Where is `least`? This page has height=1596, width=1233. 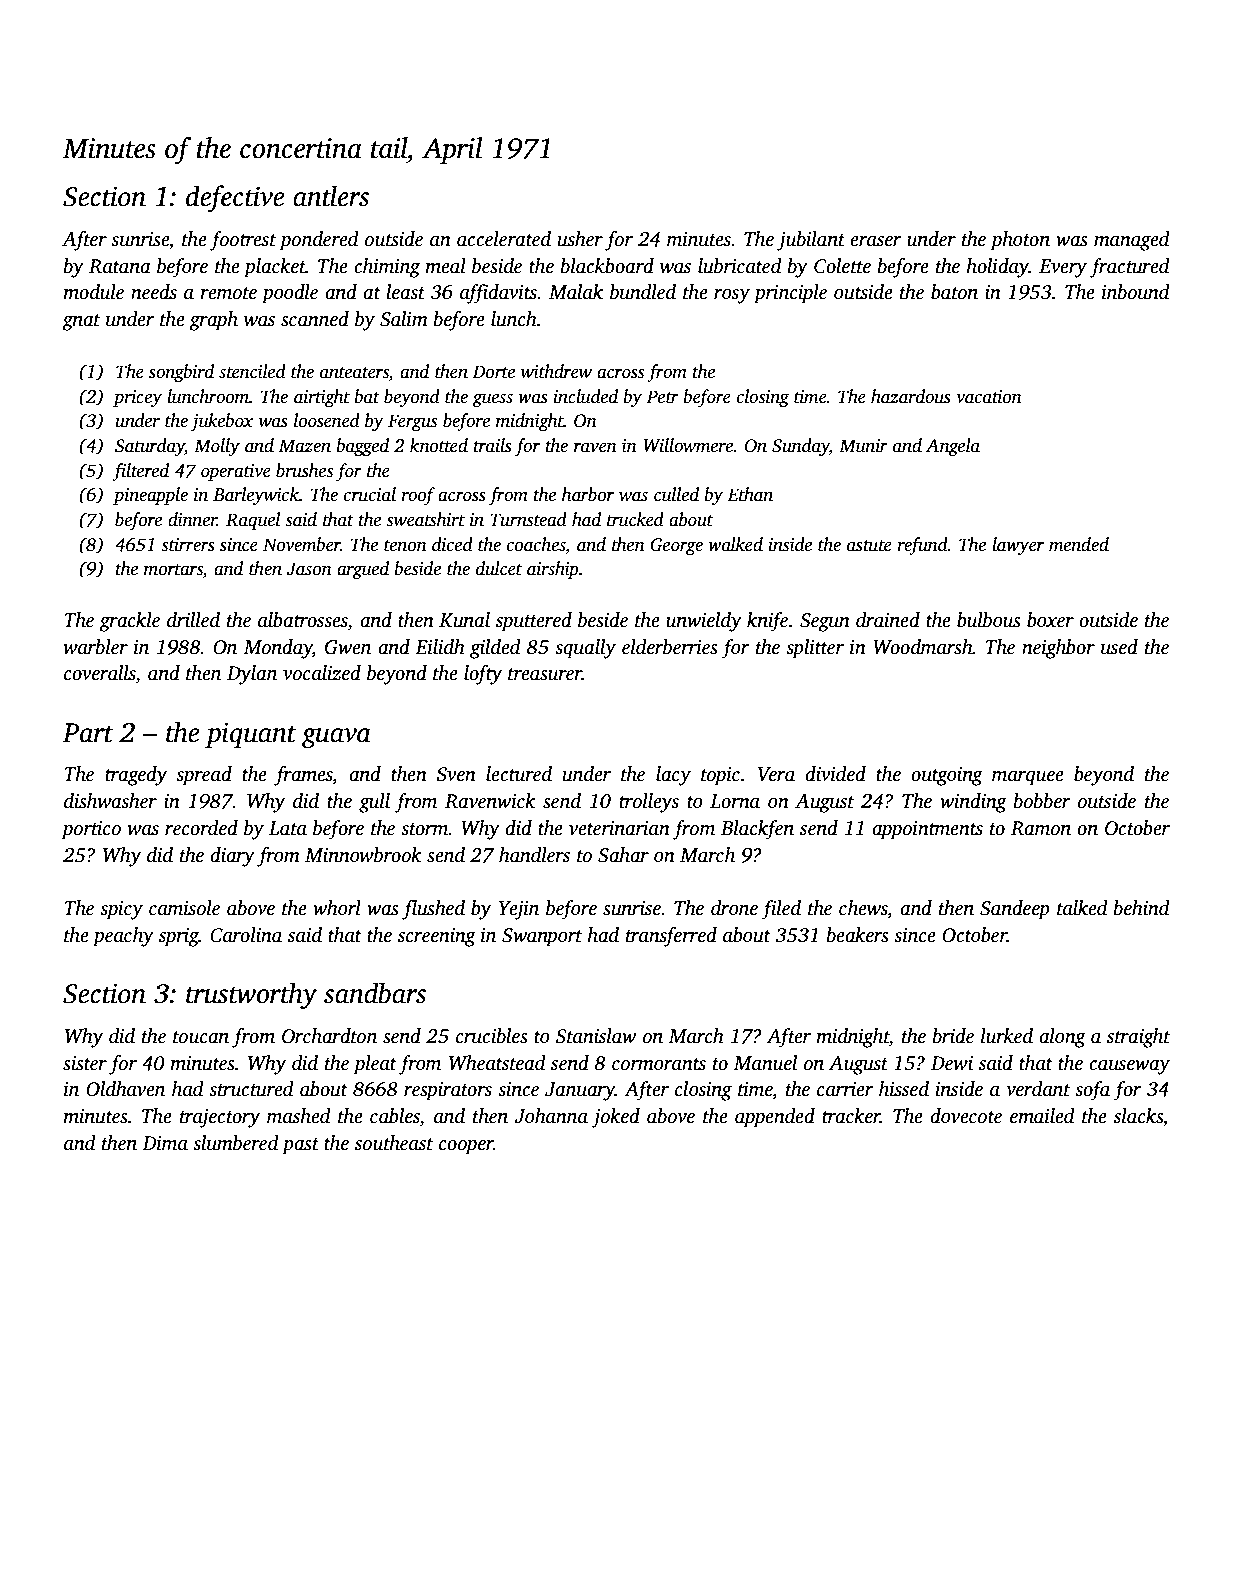
least is located at coordinates (405, 292).
